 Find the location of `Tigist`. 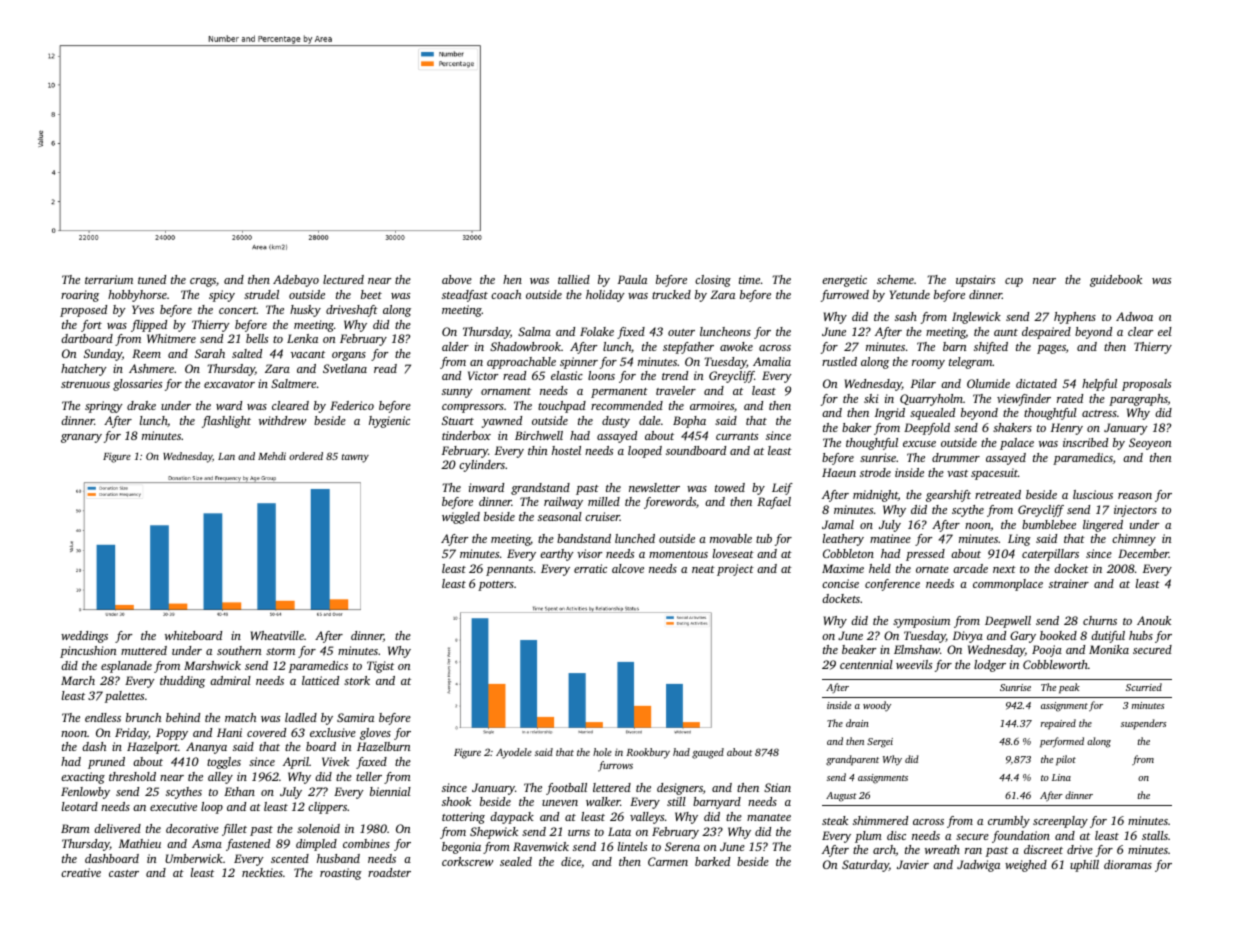

Tigist is located at coordinates (380, 667).
